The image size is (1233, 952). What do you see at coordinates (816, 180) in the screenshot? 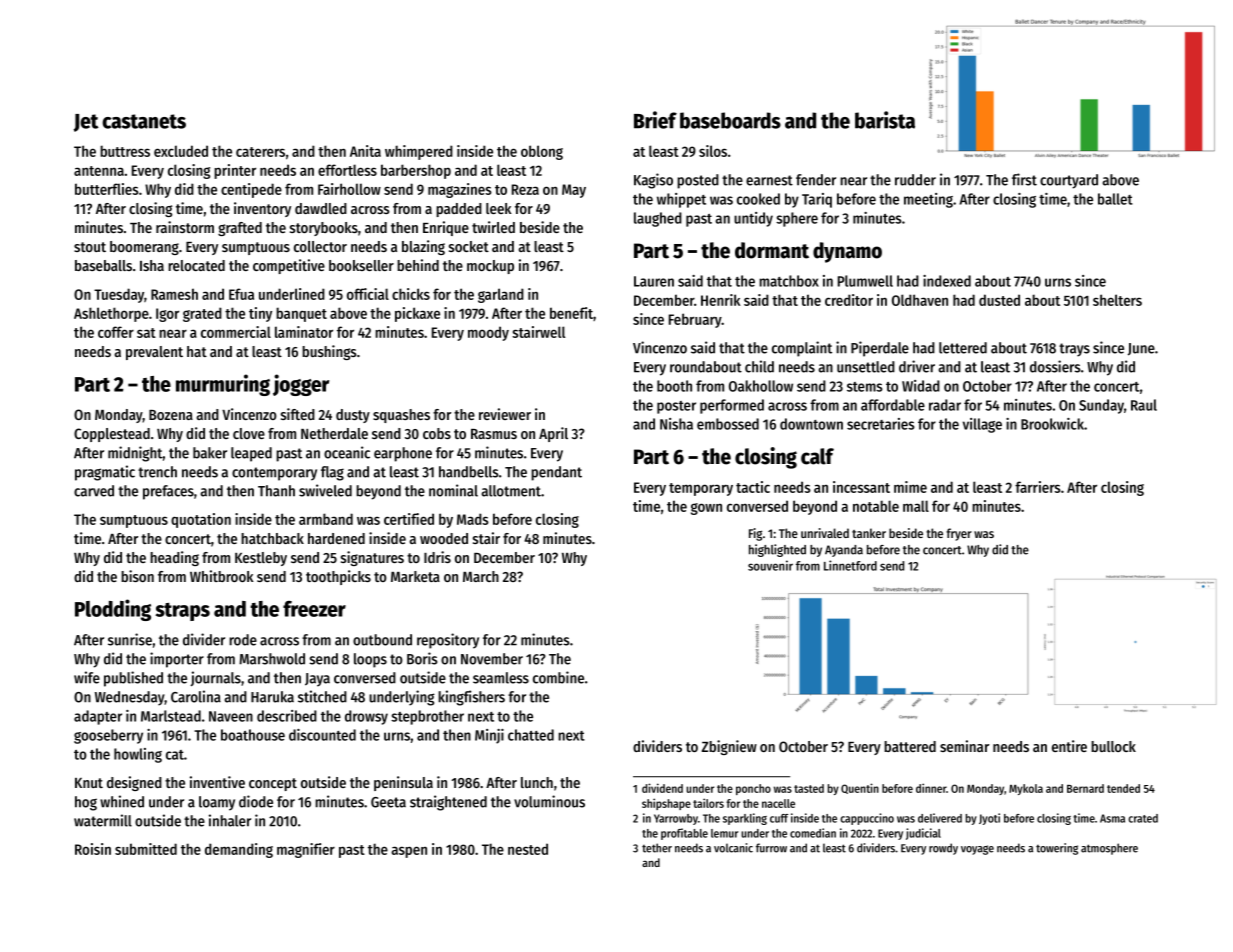
I see `fender` at bounding box center [816, 180].
